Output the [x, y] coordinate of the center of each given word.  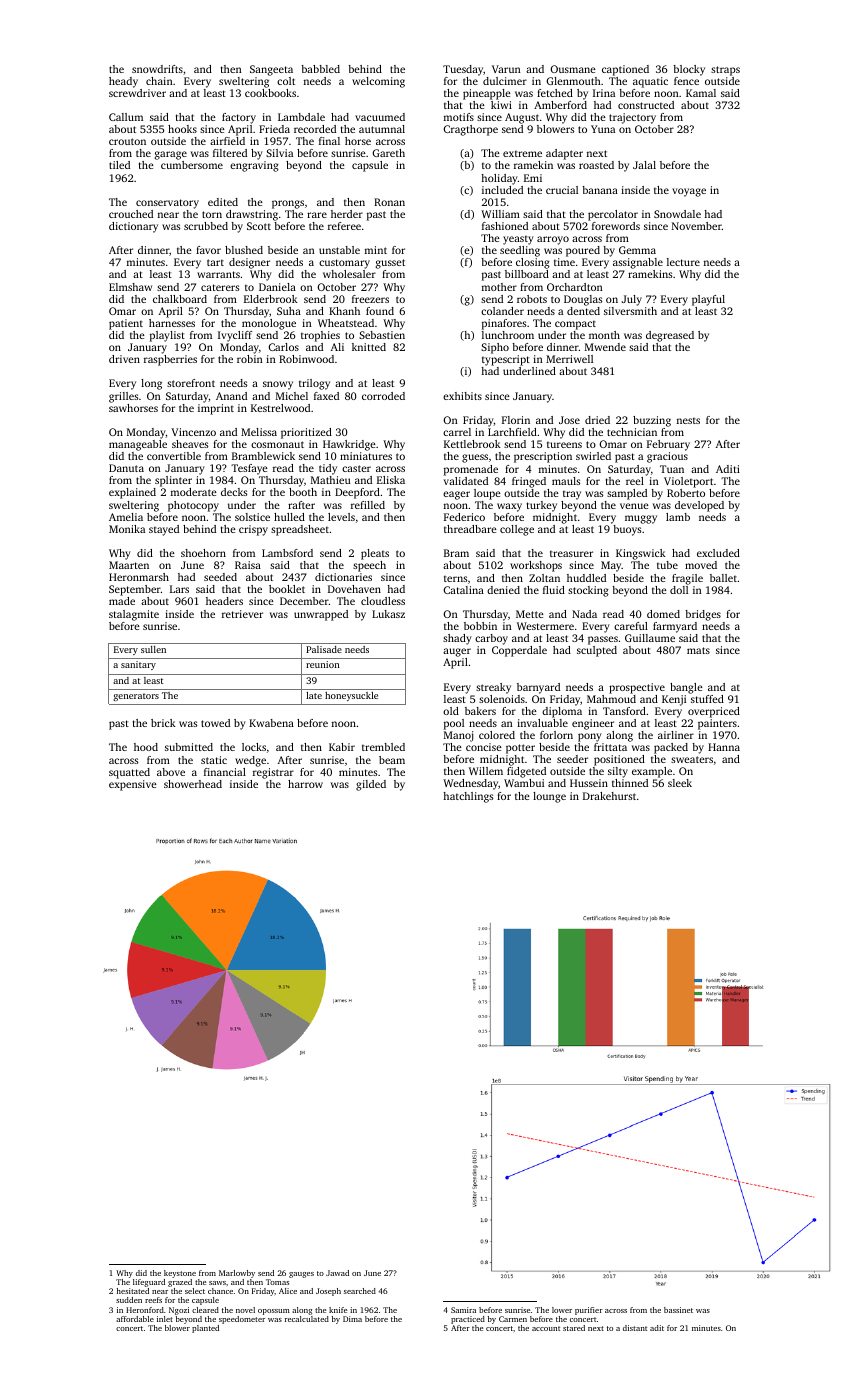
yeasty [518, 240]
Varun [506, 69]
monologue [269, 324]
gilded [371, 785]
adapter [564, 154]
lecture [683, 262]
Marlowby [237, 1274]
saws [217, 1283]
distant [635, 1328]
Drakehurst [609, 796]
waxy [509, 507]
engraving [254, 166]
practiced [468, 1320]
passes [603, 640]
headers [224, 601]
